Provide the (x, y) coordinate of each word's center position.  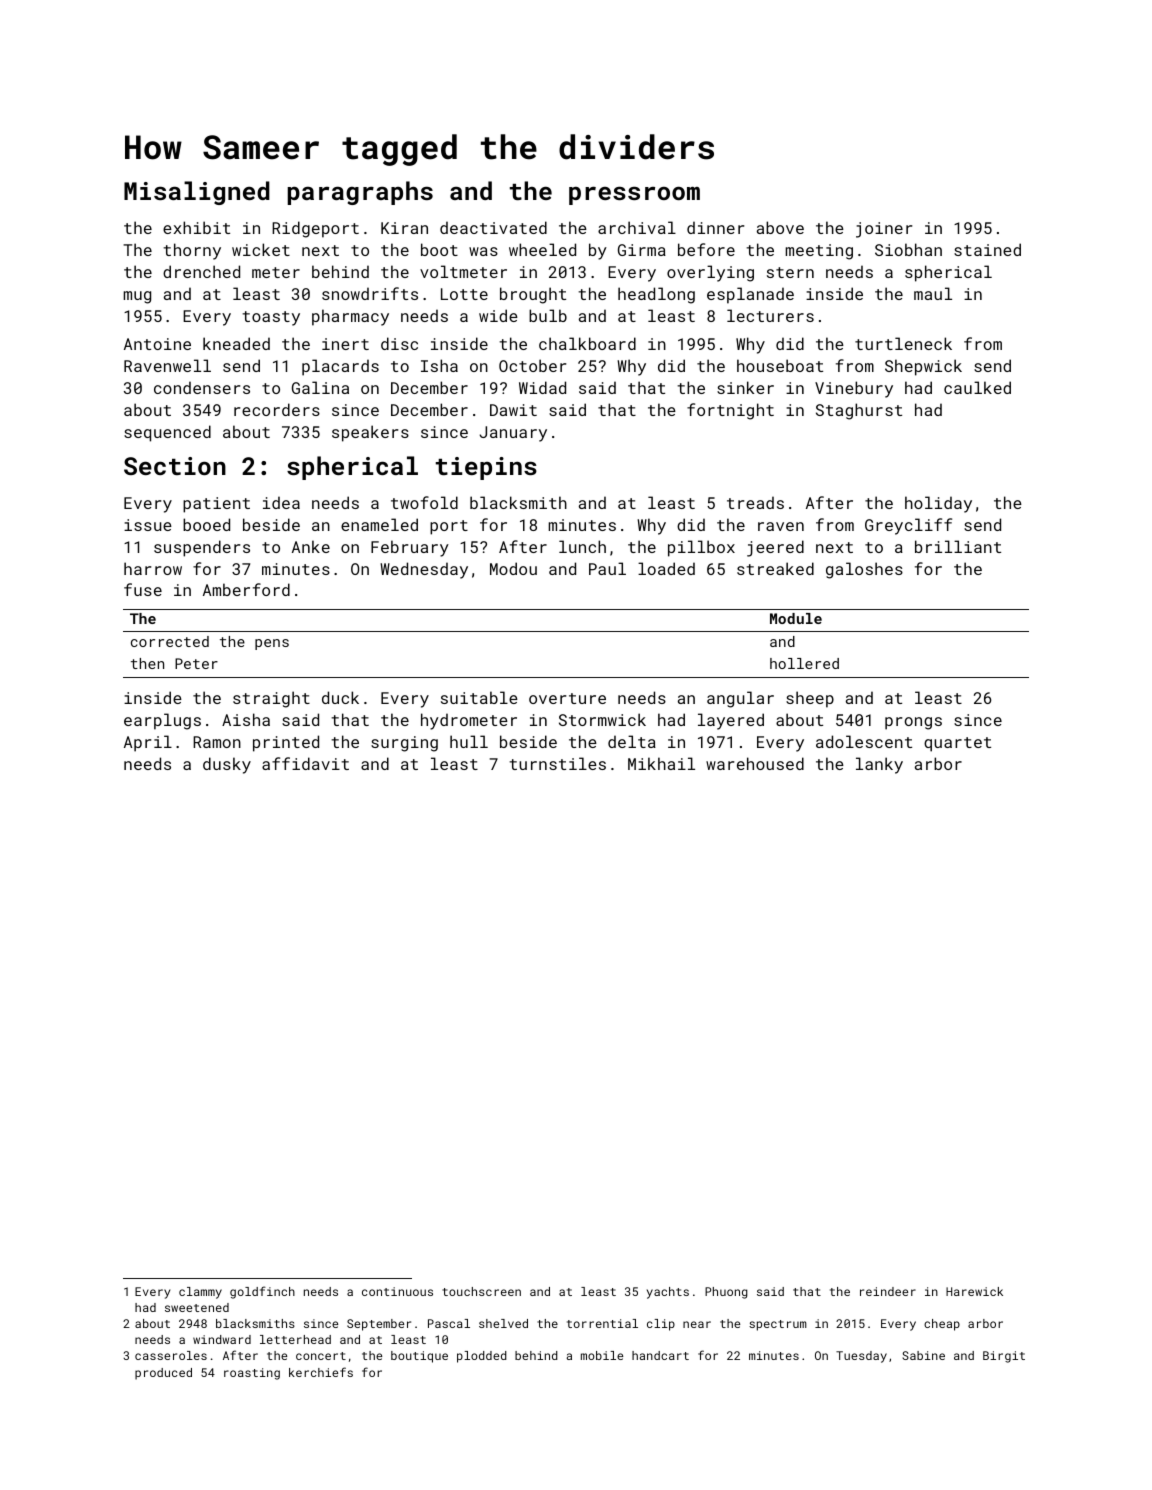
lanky (879, 765)
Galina (320, 387)
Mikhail (661, 763)
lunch (582, 546)
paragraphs (360, 193)
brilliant (958, 546)
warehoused (755, 763)
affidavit (305, 763)
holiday (938, 504)
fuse (143, 589)
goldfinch (262, 1292)
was (483, 251)
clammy (200, 1293)
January (513, 434)
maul (933, 293)
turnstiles (557, 763)
